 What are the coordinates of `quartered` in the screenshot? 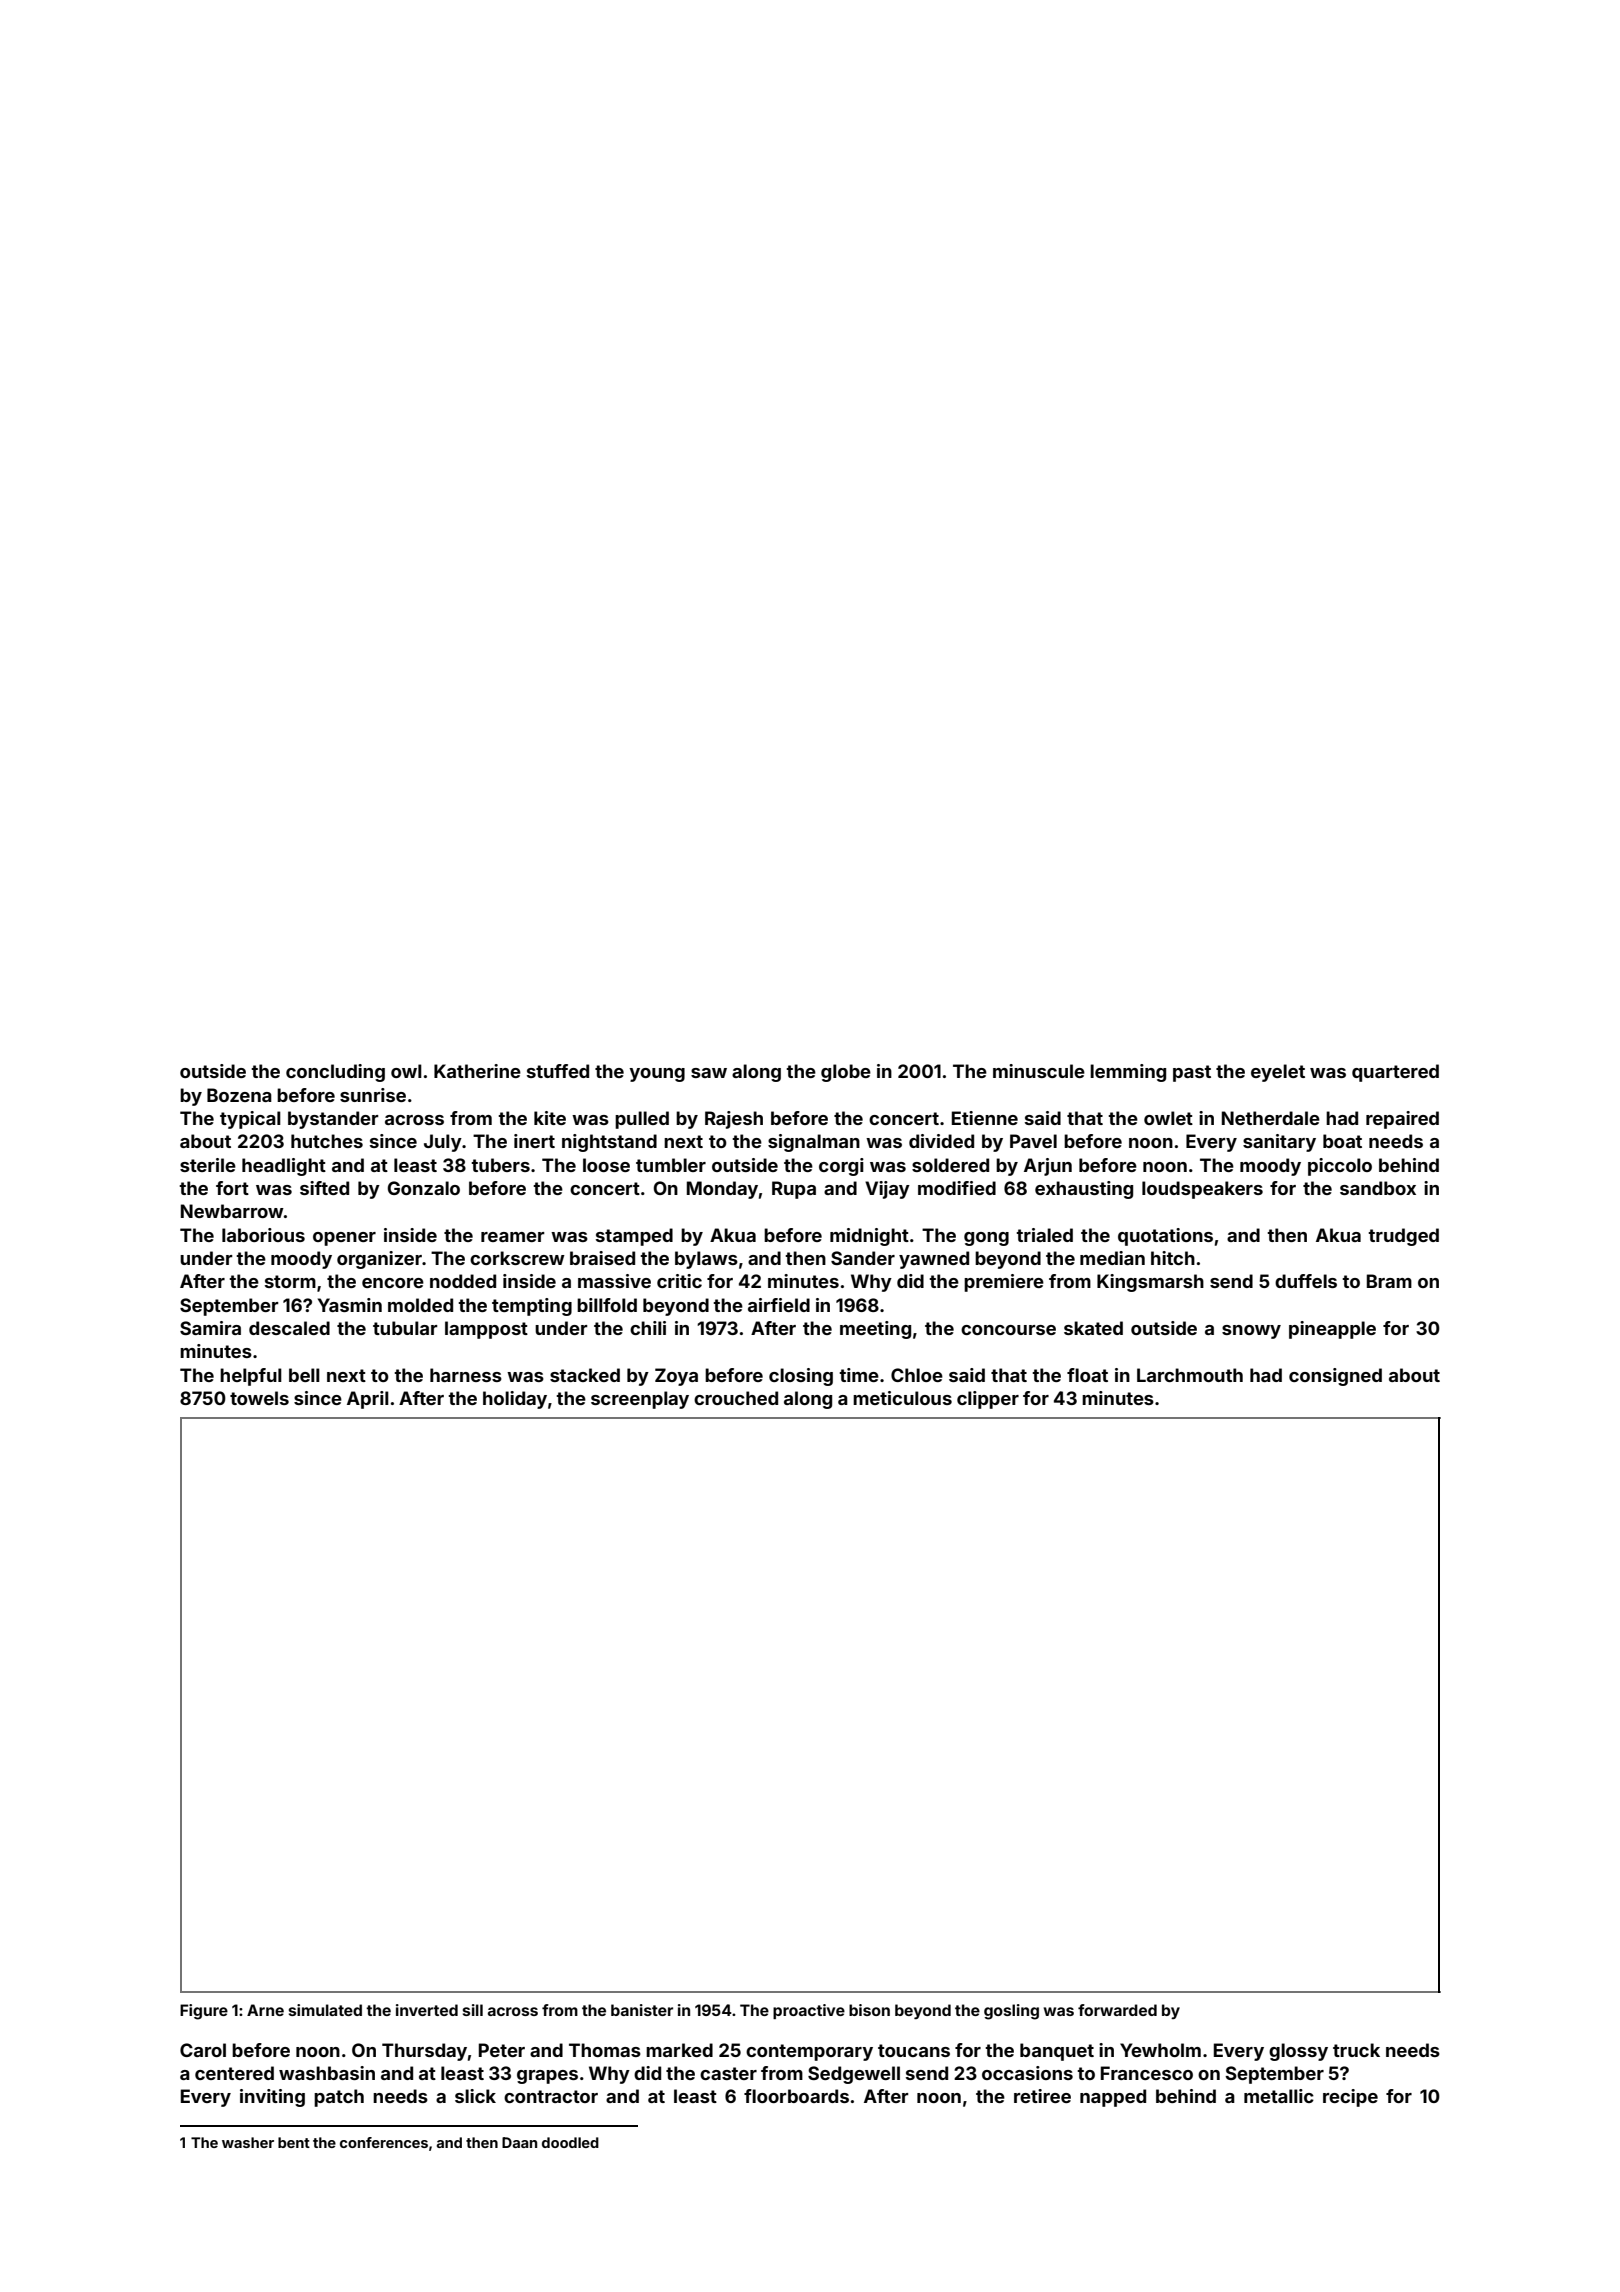 It's located at (1395, 1073).
